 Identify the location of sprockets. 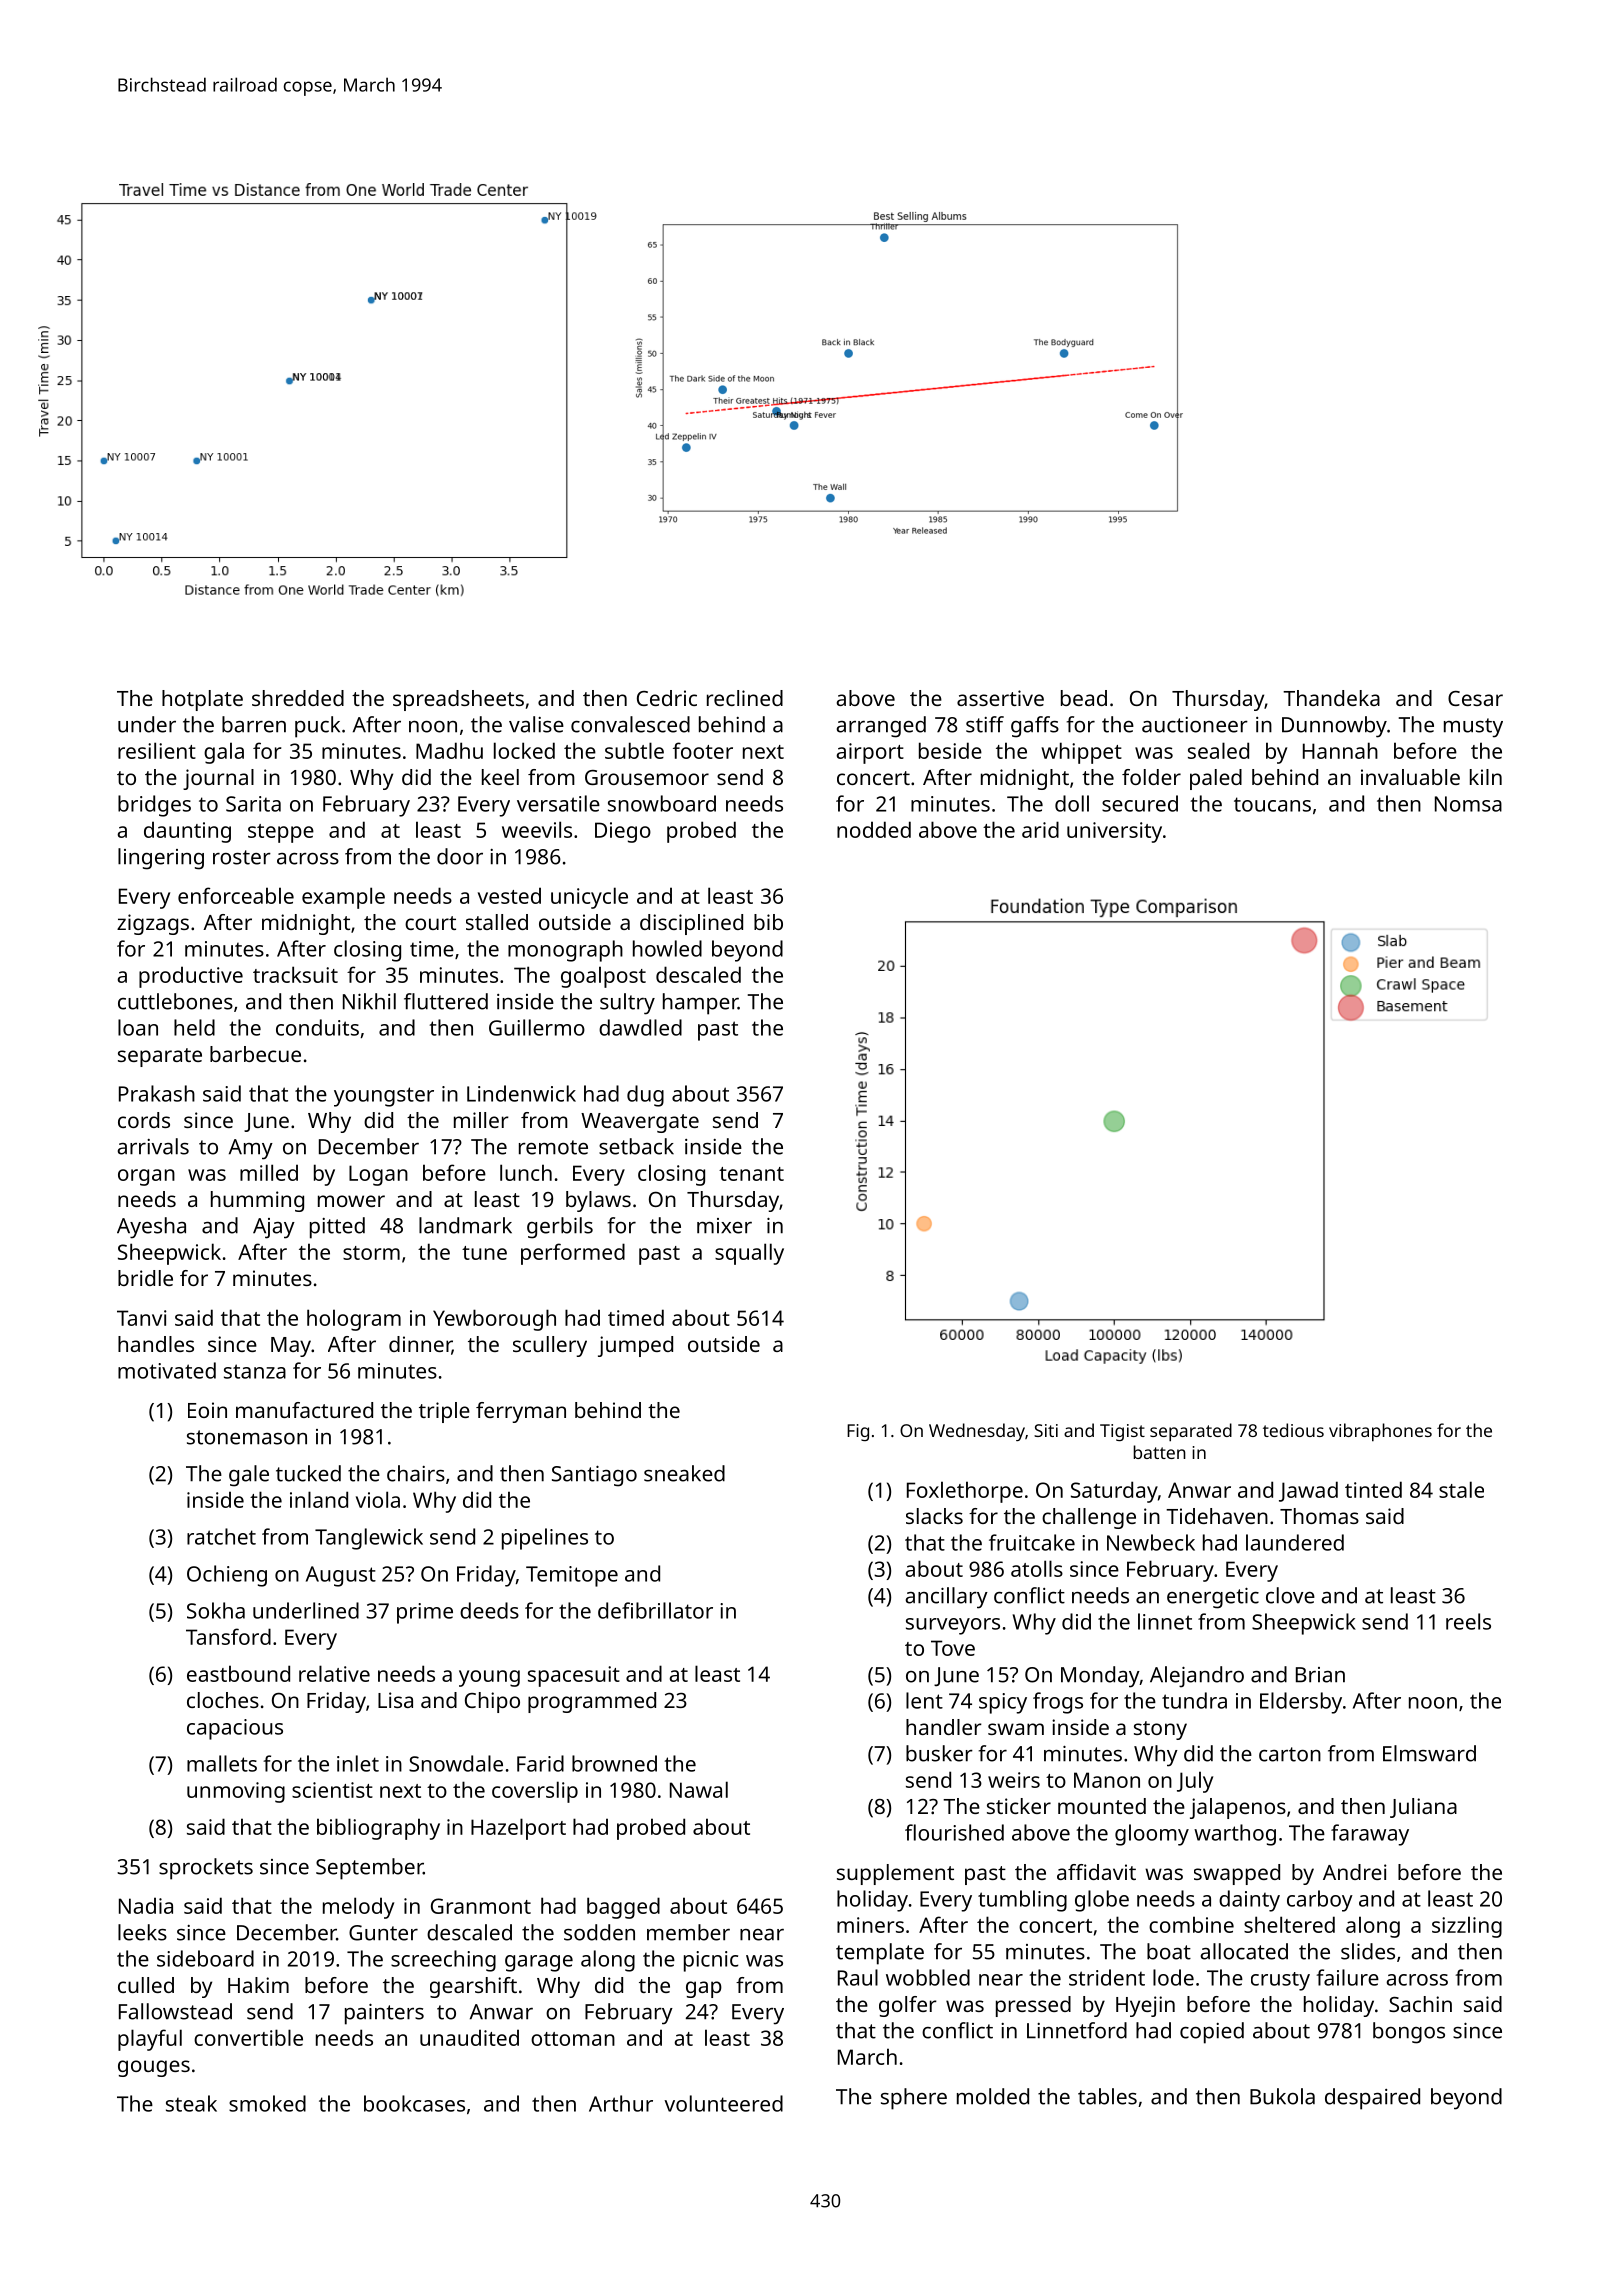
(206, 1869).
